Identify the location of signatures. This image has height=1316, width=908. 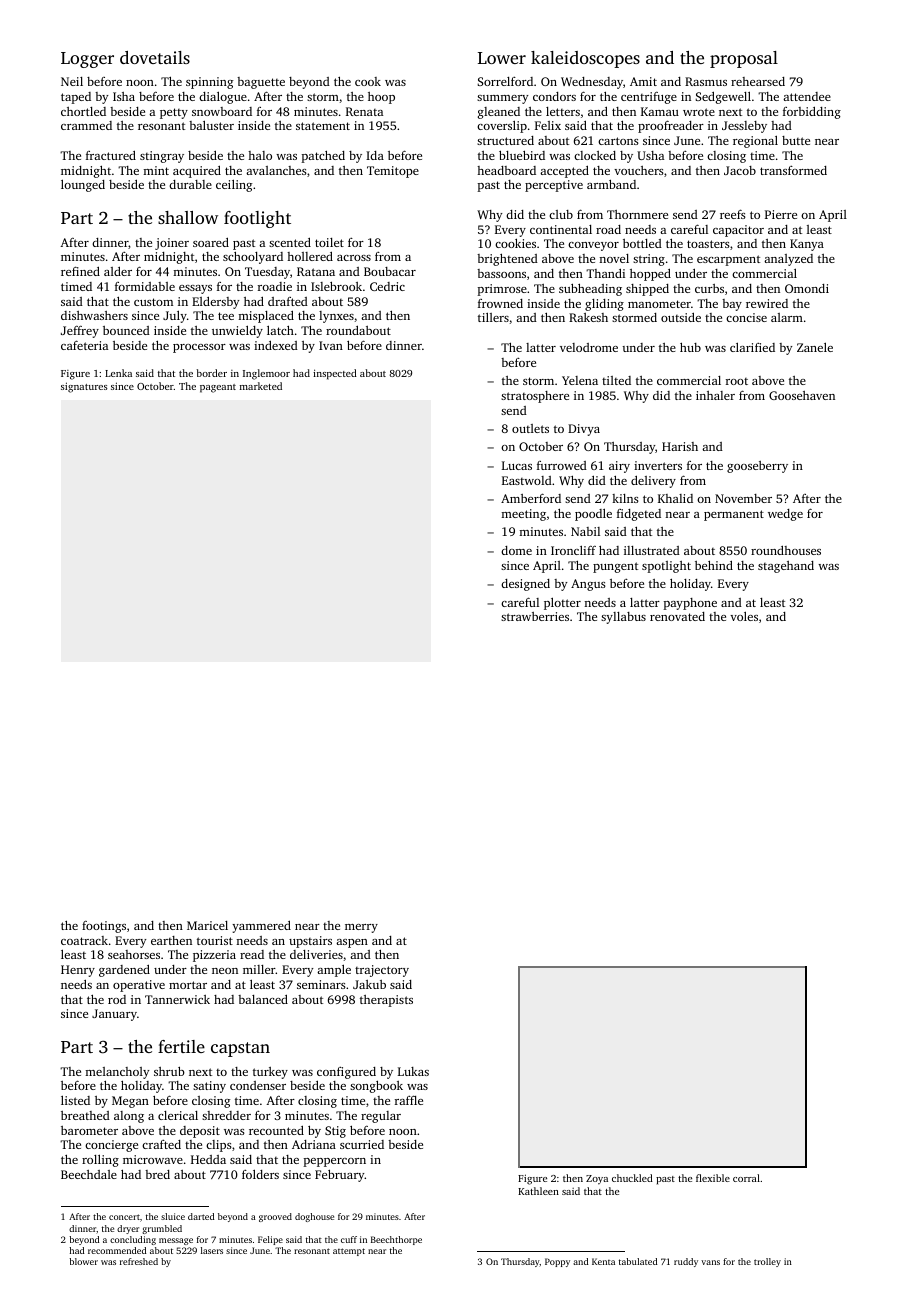
(84, 387).
